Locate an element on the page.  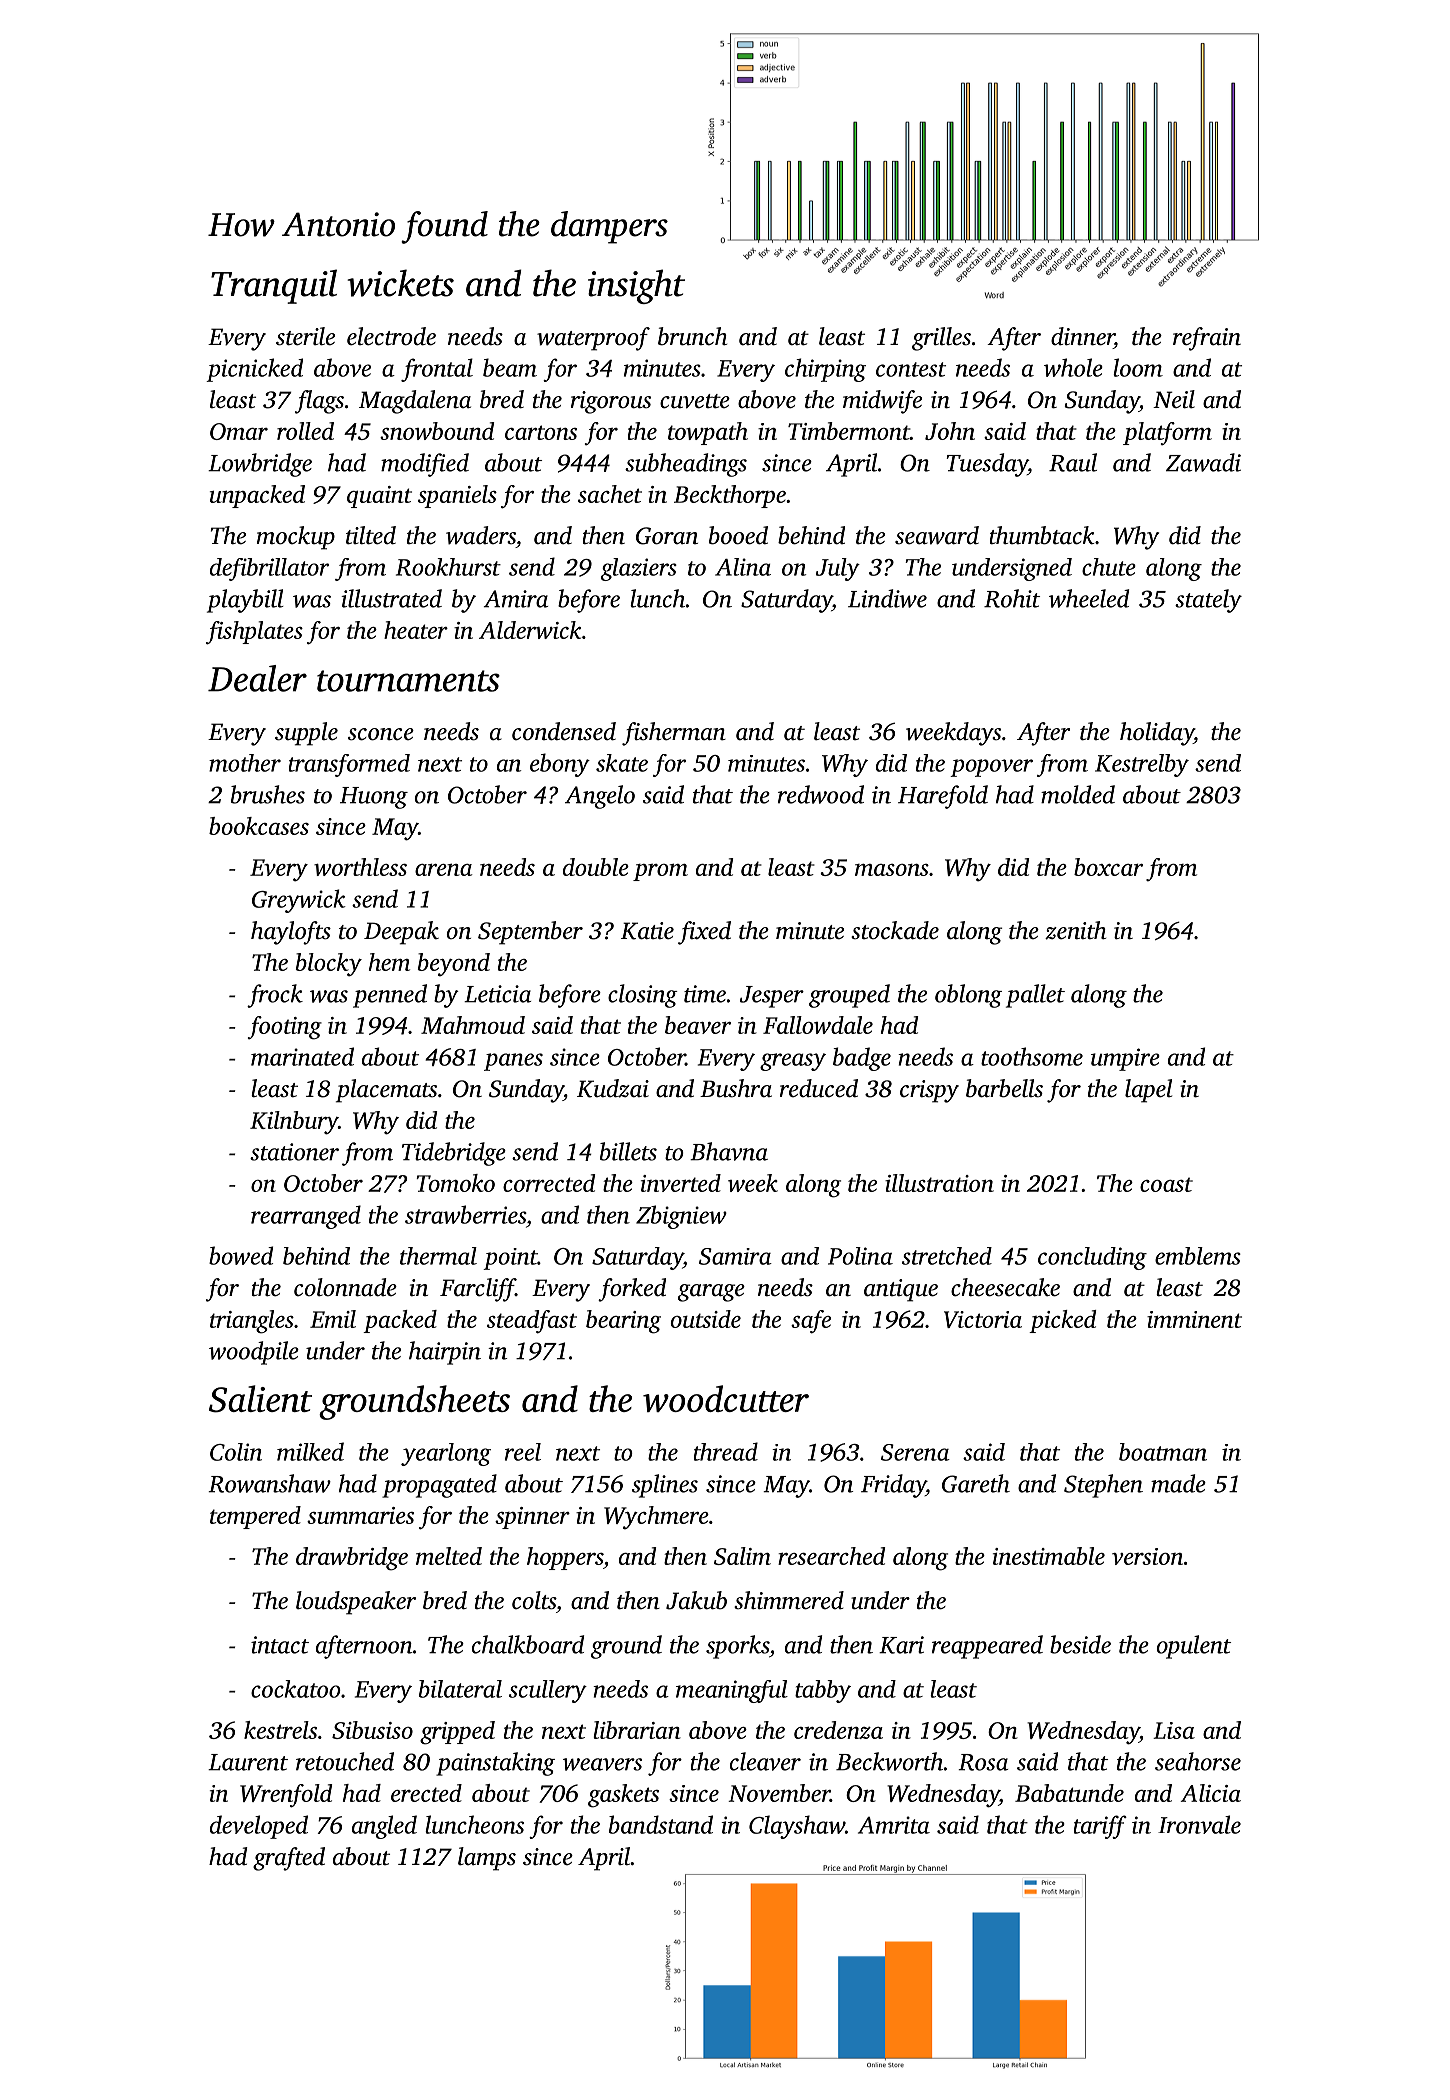
tariff is located at coordinates (1100, 1827).
